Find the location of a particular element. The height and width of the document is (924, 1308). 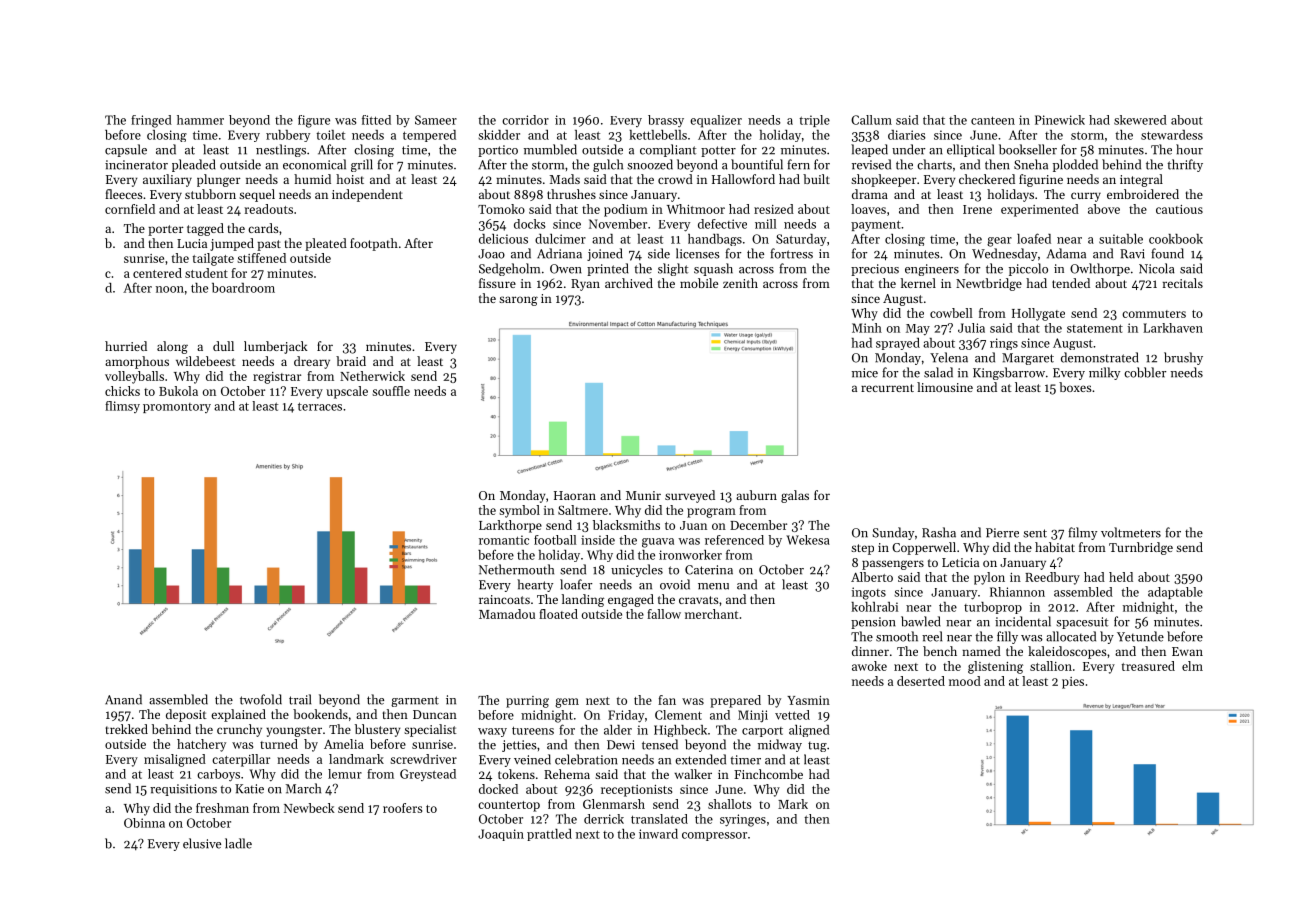

hammer is located at coordinates (200, 120).
